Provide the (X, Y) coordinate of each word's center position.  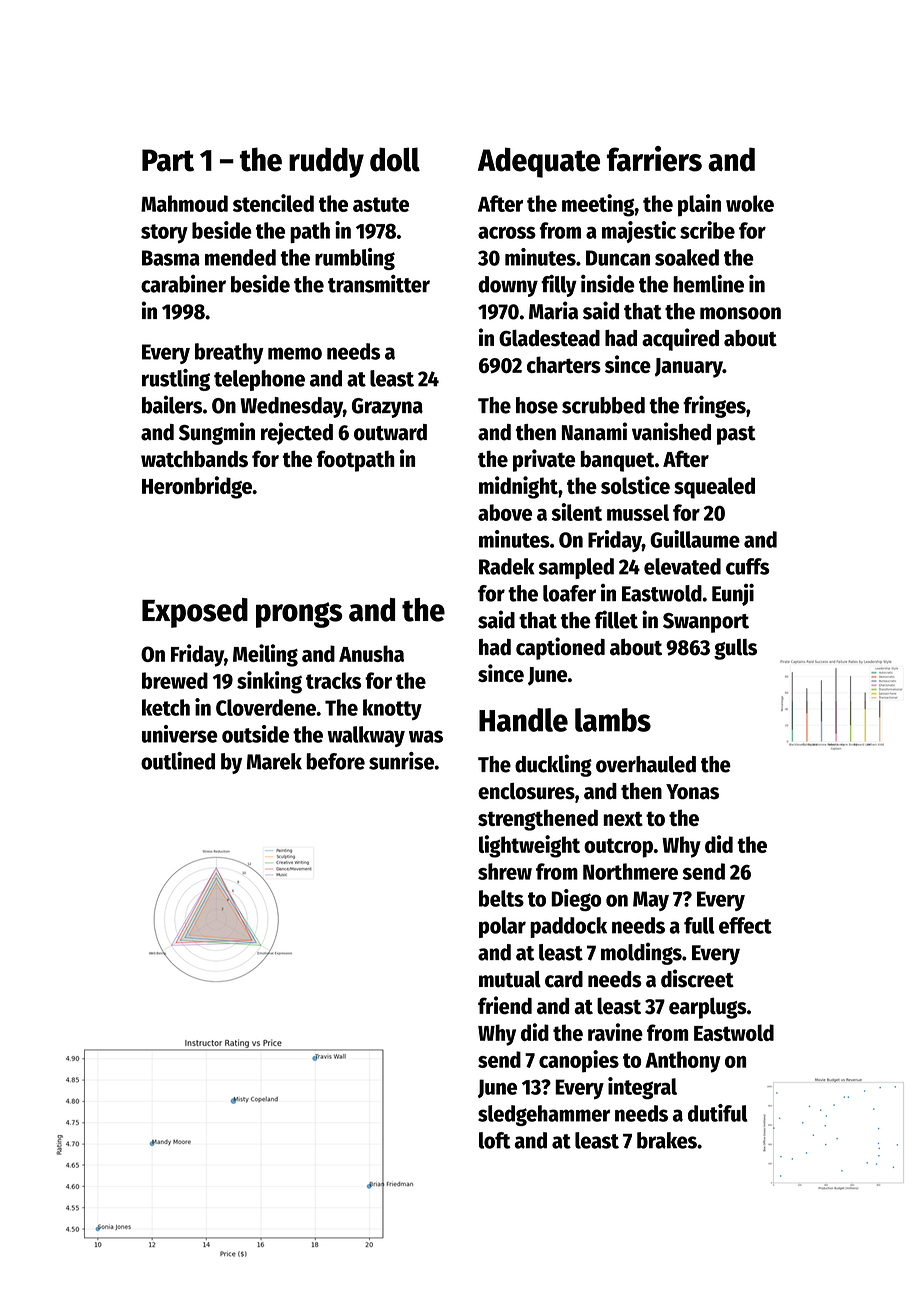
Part (168, 160)
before (336, 761)
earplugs (708, 1008)
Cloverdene (266, 707)
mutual (510, 979)
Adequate (539, 162)
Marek (274, 761)
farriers (654, 159)
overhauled (646, 764)
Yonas (692, 792)
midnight (518, 487)
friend (505, 1005)
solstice (635, 485)
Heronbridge (197, 487)
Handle (523, 720)
